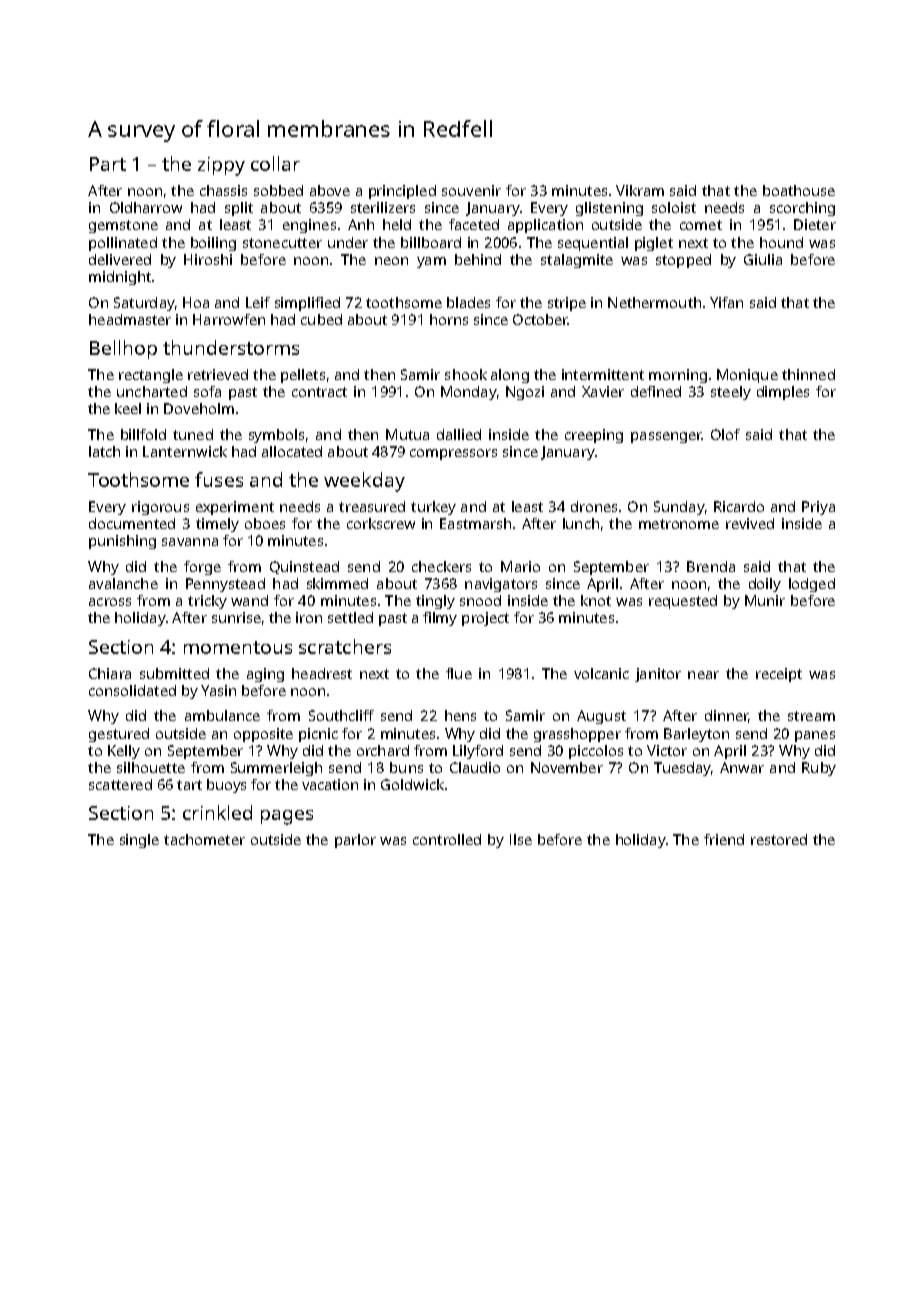 This document has height=1308, width=924. I want to click on punishing, so click(122, 542).
